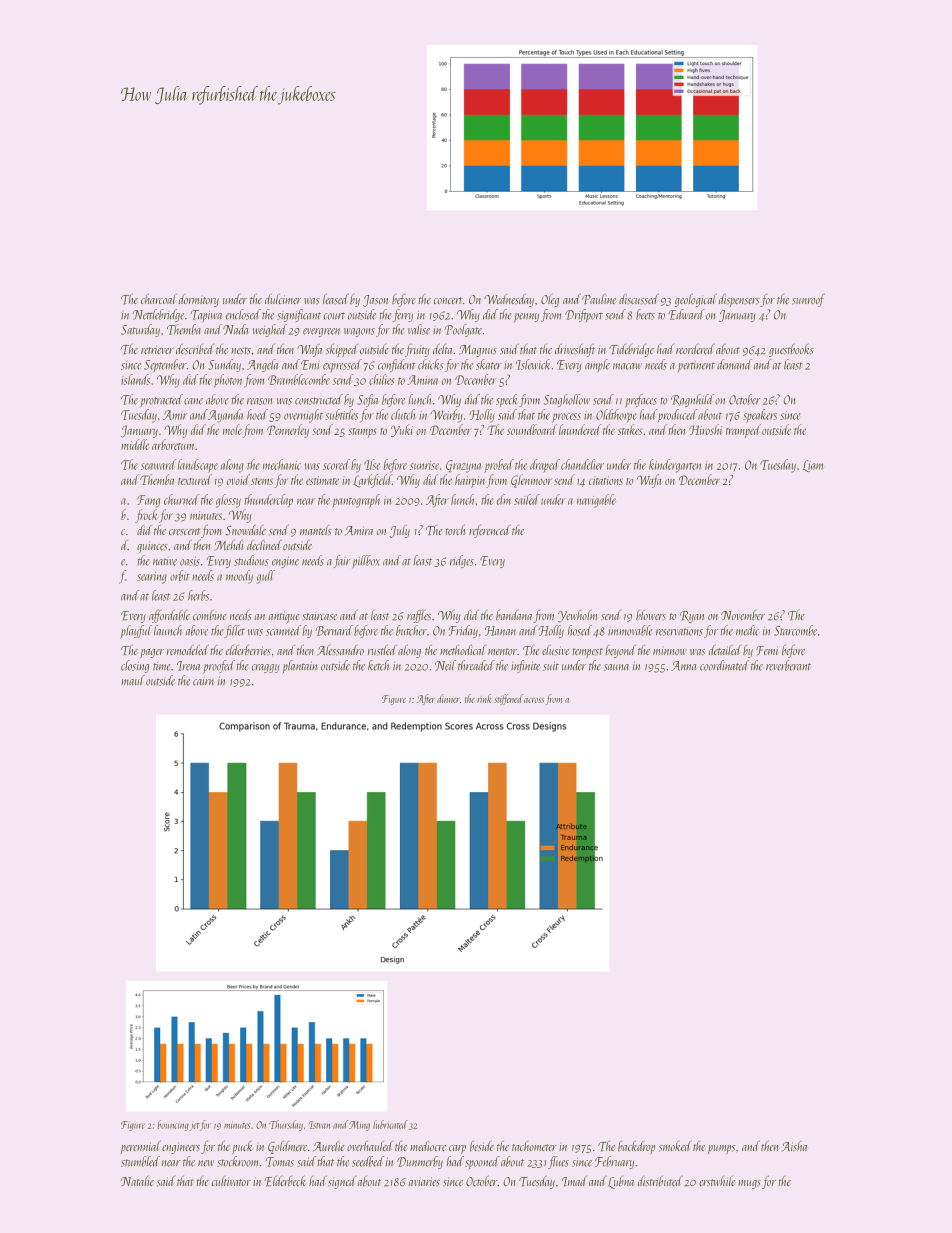 This screenshot has width=952, height=1233. Describe the element at coordinates (448, 300) in the screenshot. I see `concert` at that location.
